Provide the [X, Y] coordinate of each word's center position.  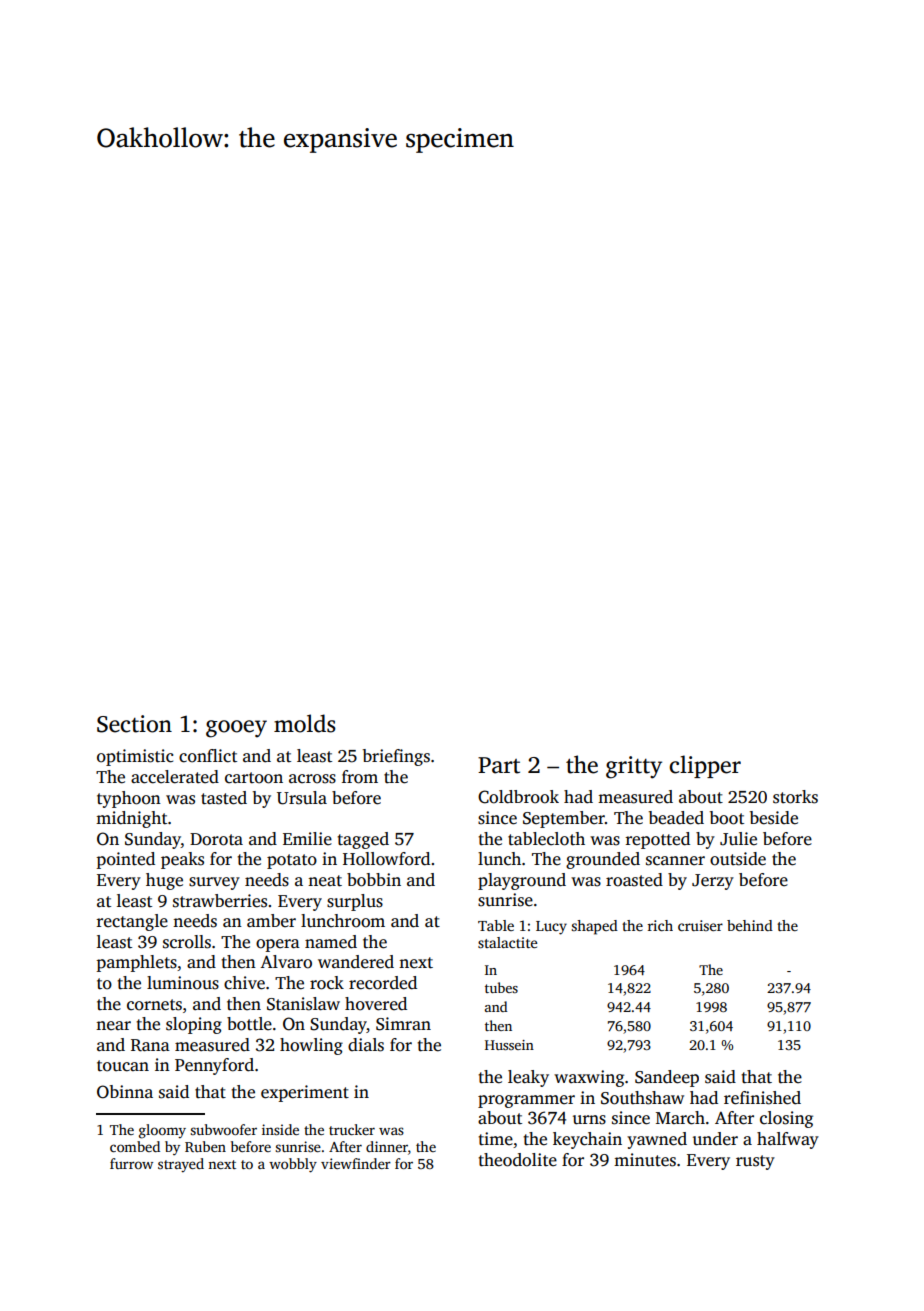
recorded [383, 983]
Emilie [307, 839]
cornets [154, 1005]
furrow [131, 1163]
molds [305, 723]
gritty [634, 767]
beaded [676, 818]
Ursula [302, 798]
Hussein [509, 1045]
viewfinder [356, 1163]
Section [134, 724]
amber [271, 921]
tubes [501, 987]
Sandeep [667, 1078]
